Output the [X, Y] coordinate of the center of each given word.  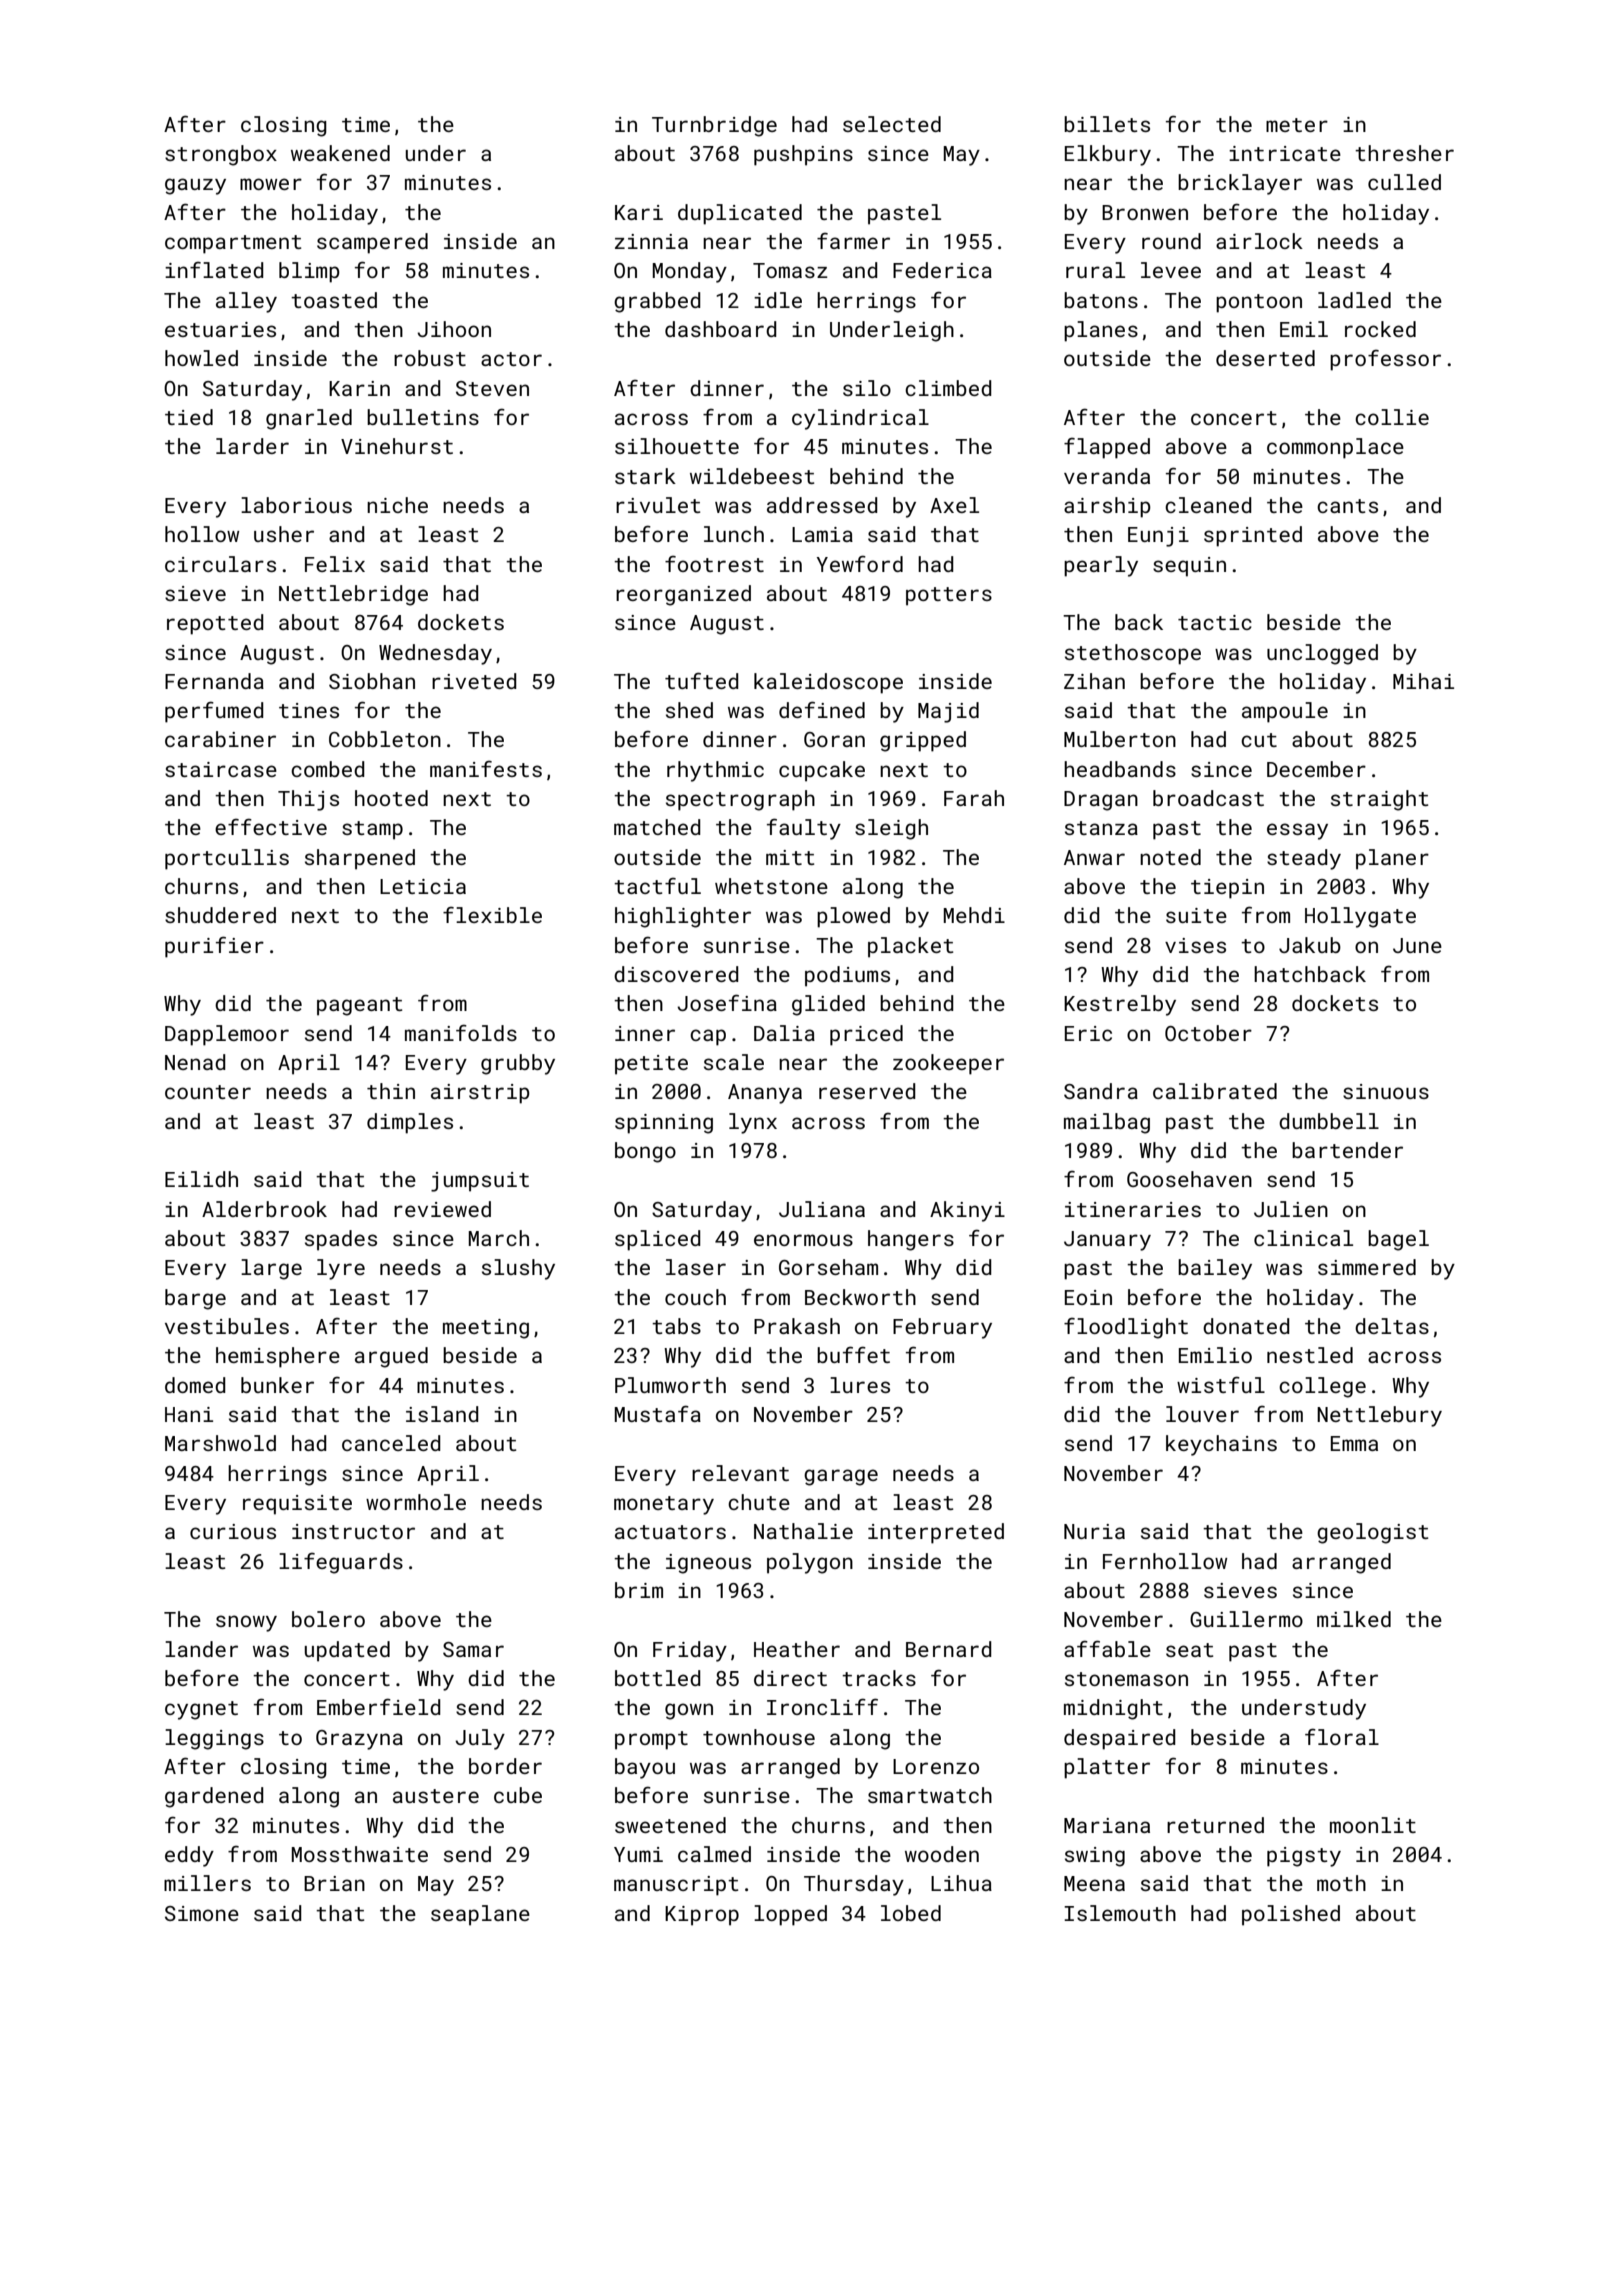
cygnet [201, 1710]
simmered [1367, 1267]
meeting [486, 1329]
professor [1385, 360]
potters [949, 596]
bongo [645, 1152]
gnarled [309, 419]
